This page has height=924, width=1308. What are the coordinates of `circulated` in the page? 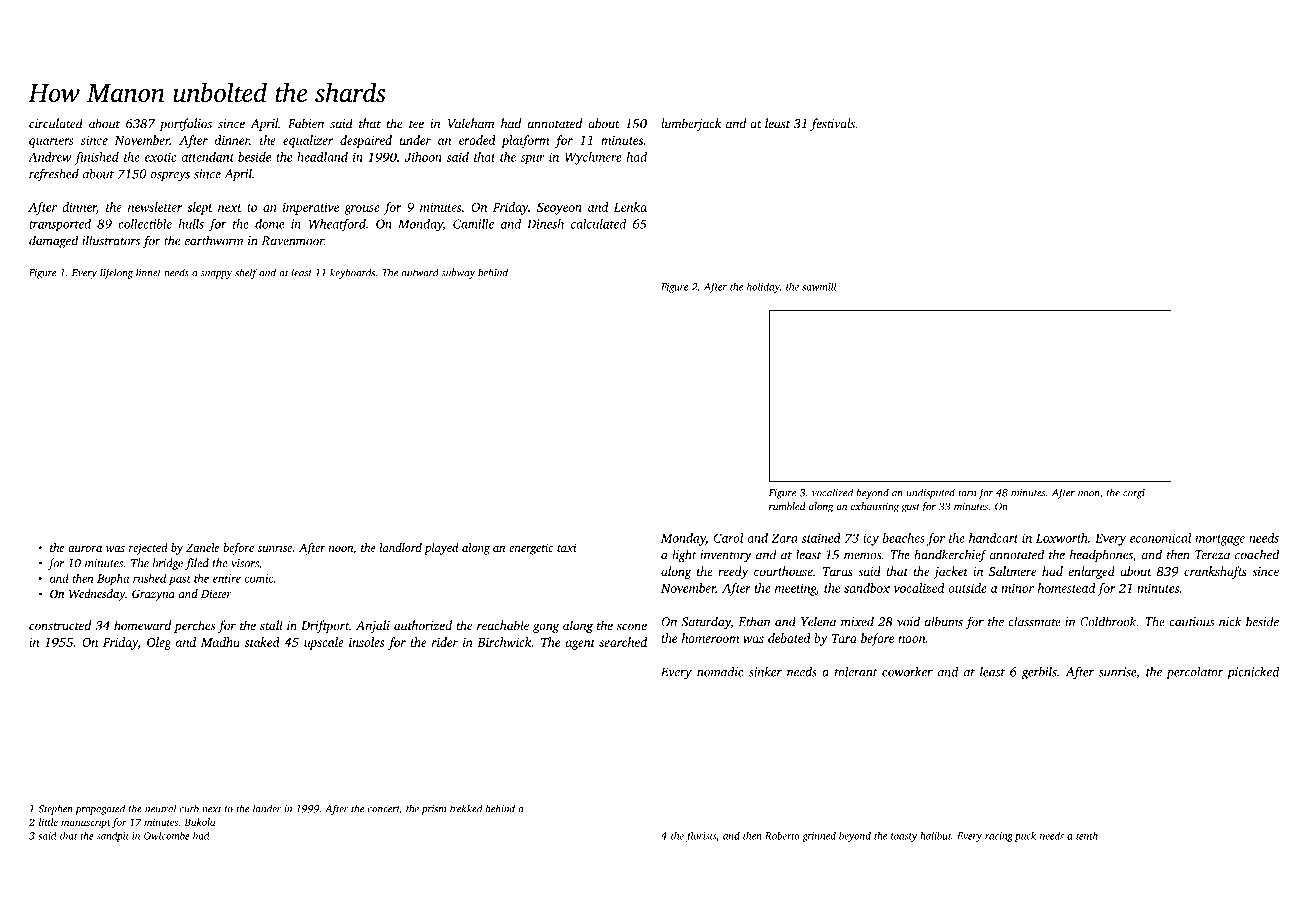 It's located at (56, 123).
